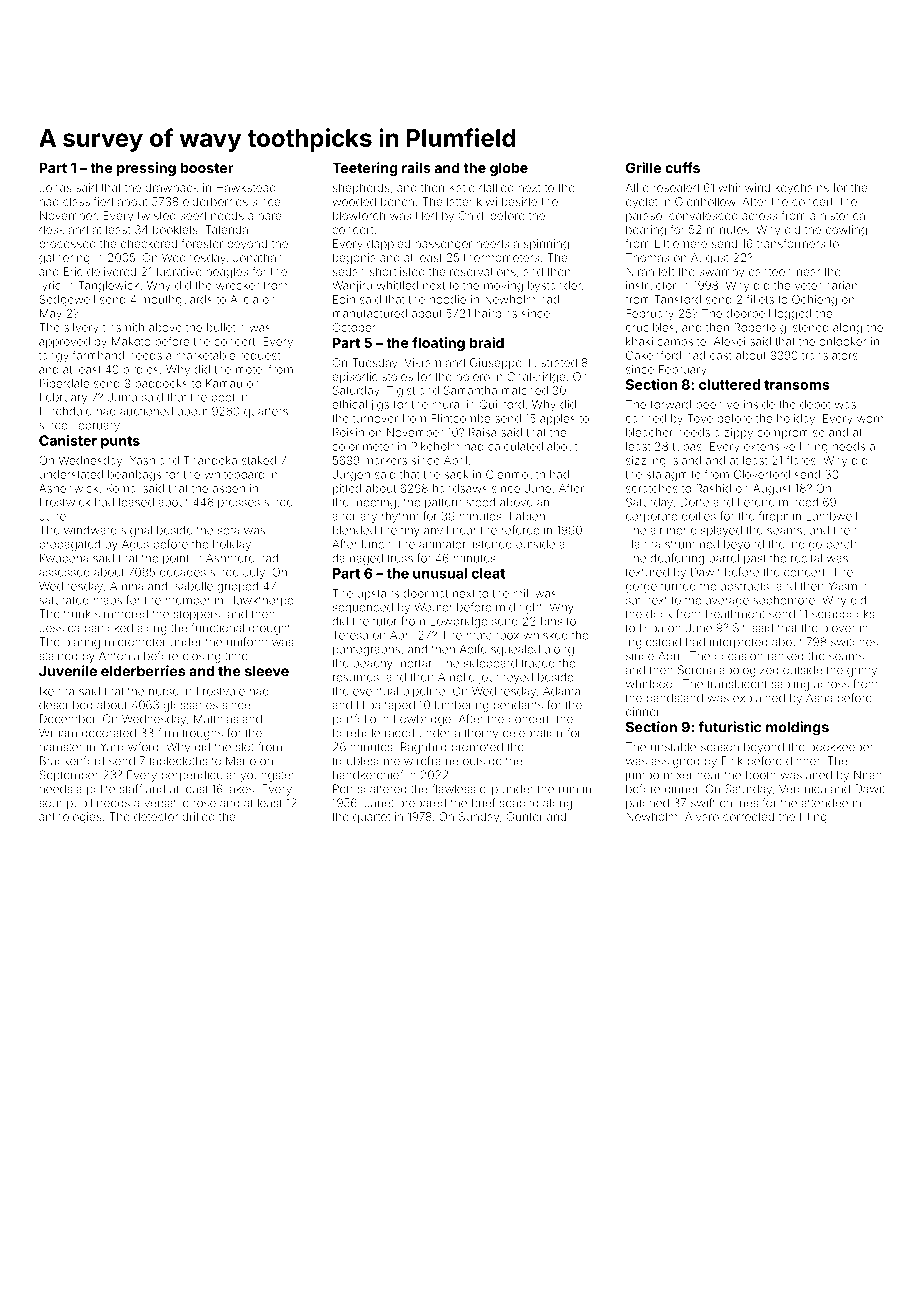  Describe the element at coordinates (64, 558) in the screenshot. I see `Kwabena` at that location.
